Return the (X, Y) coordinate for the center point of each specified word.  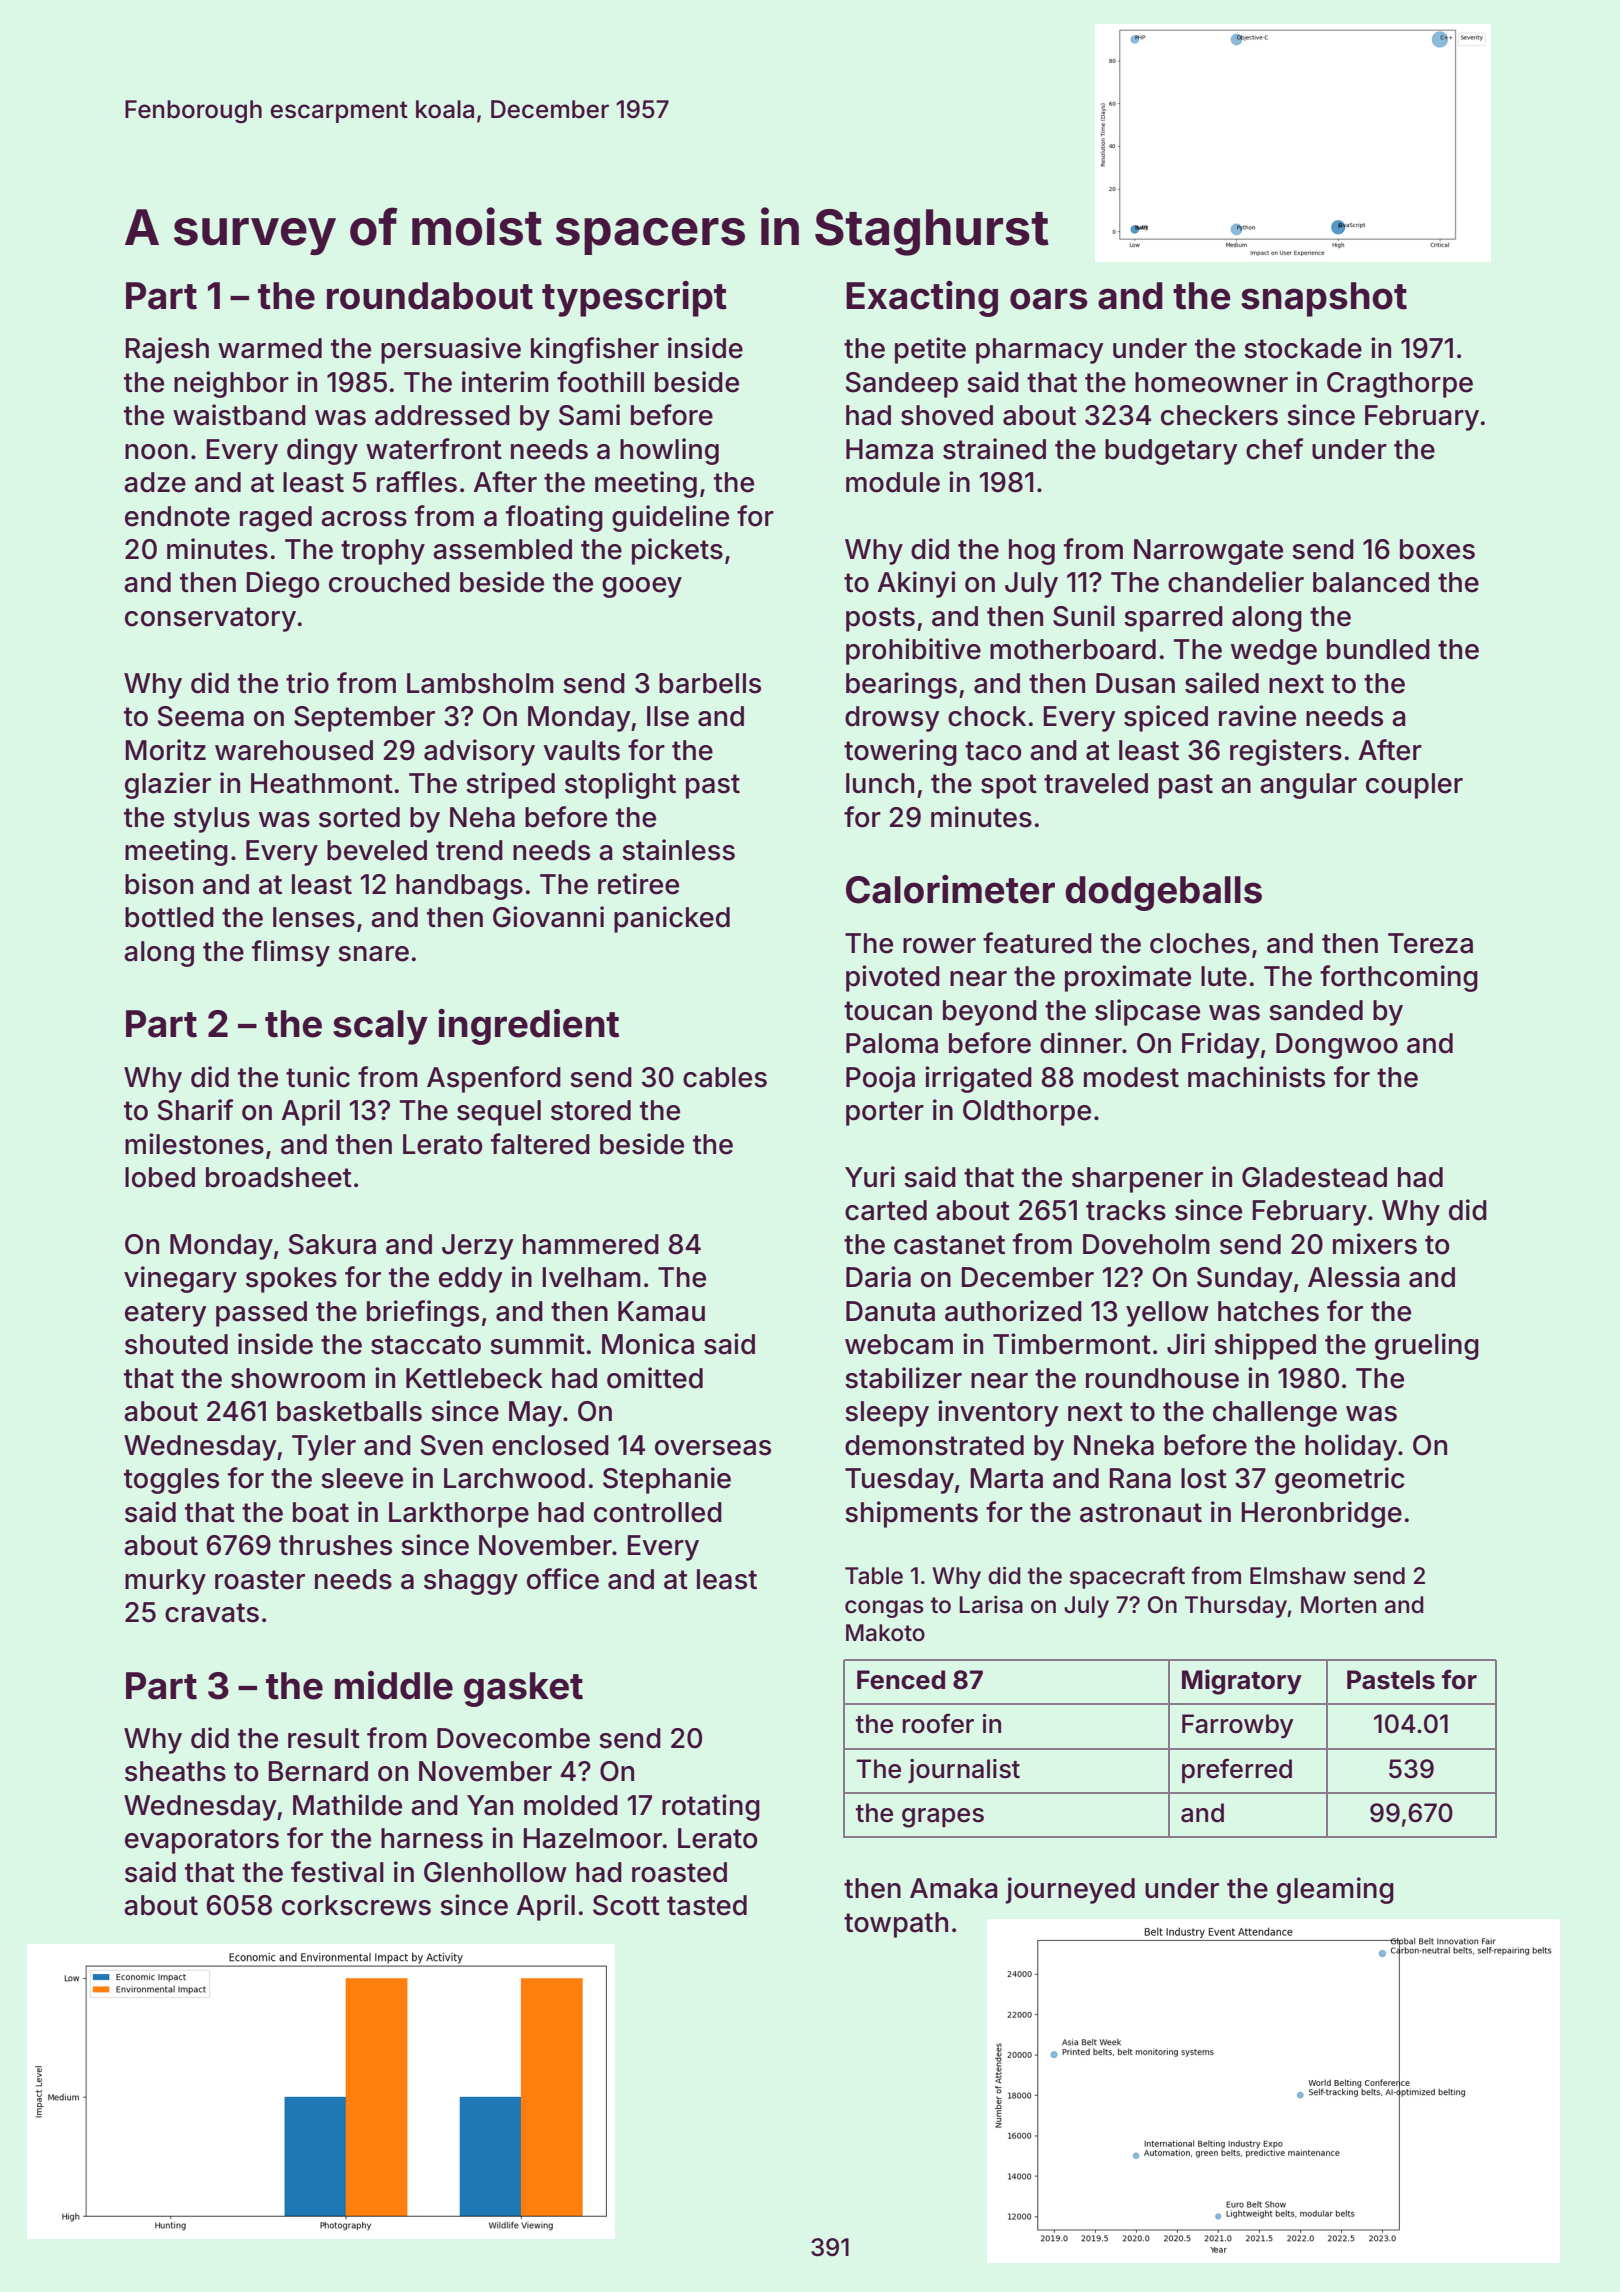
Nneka (1114, 1445)
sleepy (887, 1414)
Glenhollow (495, 1872)
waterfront (434, 449)
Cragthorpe (1400, 385)
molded (571, 1805)
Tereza (1430, 943)
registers (1286, 752)
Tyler (324, 1448)
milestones (194, 1144)
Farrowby (1237, 1726)
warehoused (294, 750)
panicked (672, 919)
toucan (888, 1011)
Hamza (889, 449)
